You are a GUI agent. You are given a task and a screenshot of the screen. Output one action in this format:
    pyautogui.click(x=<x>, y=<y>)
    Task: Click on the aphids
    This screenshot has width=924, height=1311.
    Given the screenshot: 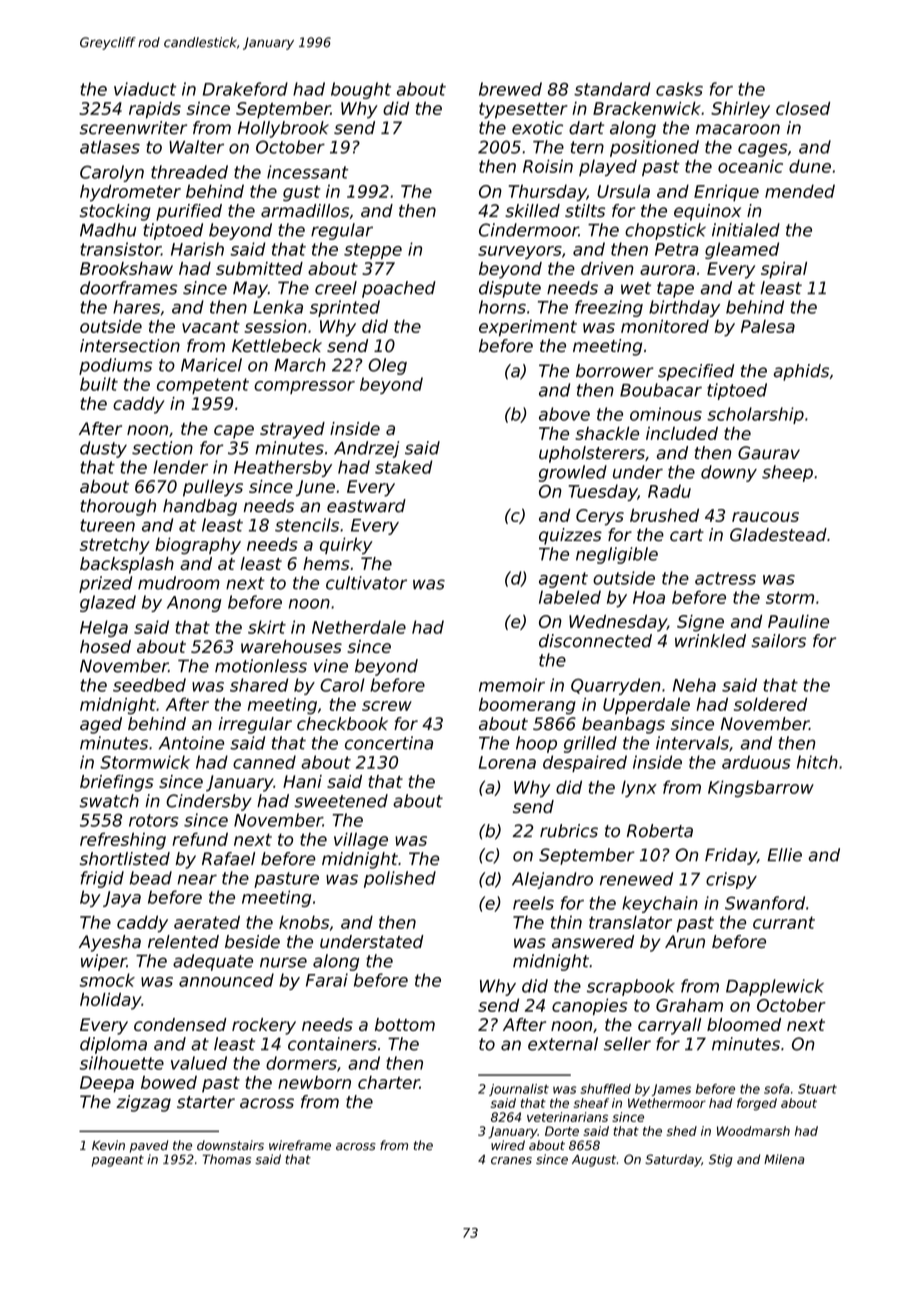 What is the action you would take?
    pyautogui.click(x=801, y=372)
